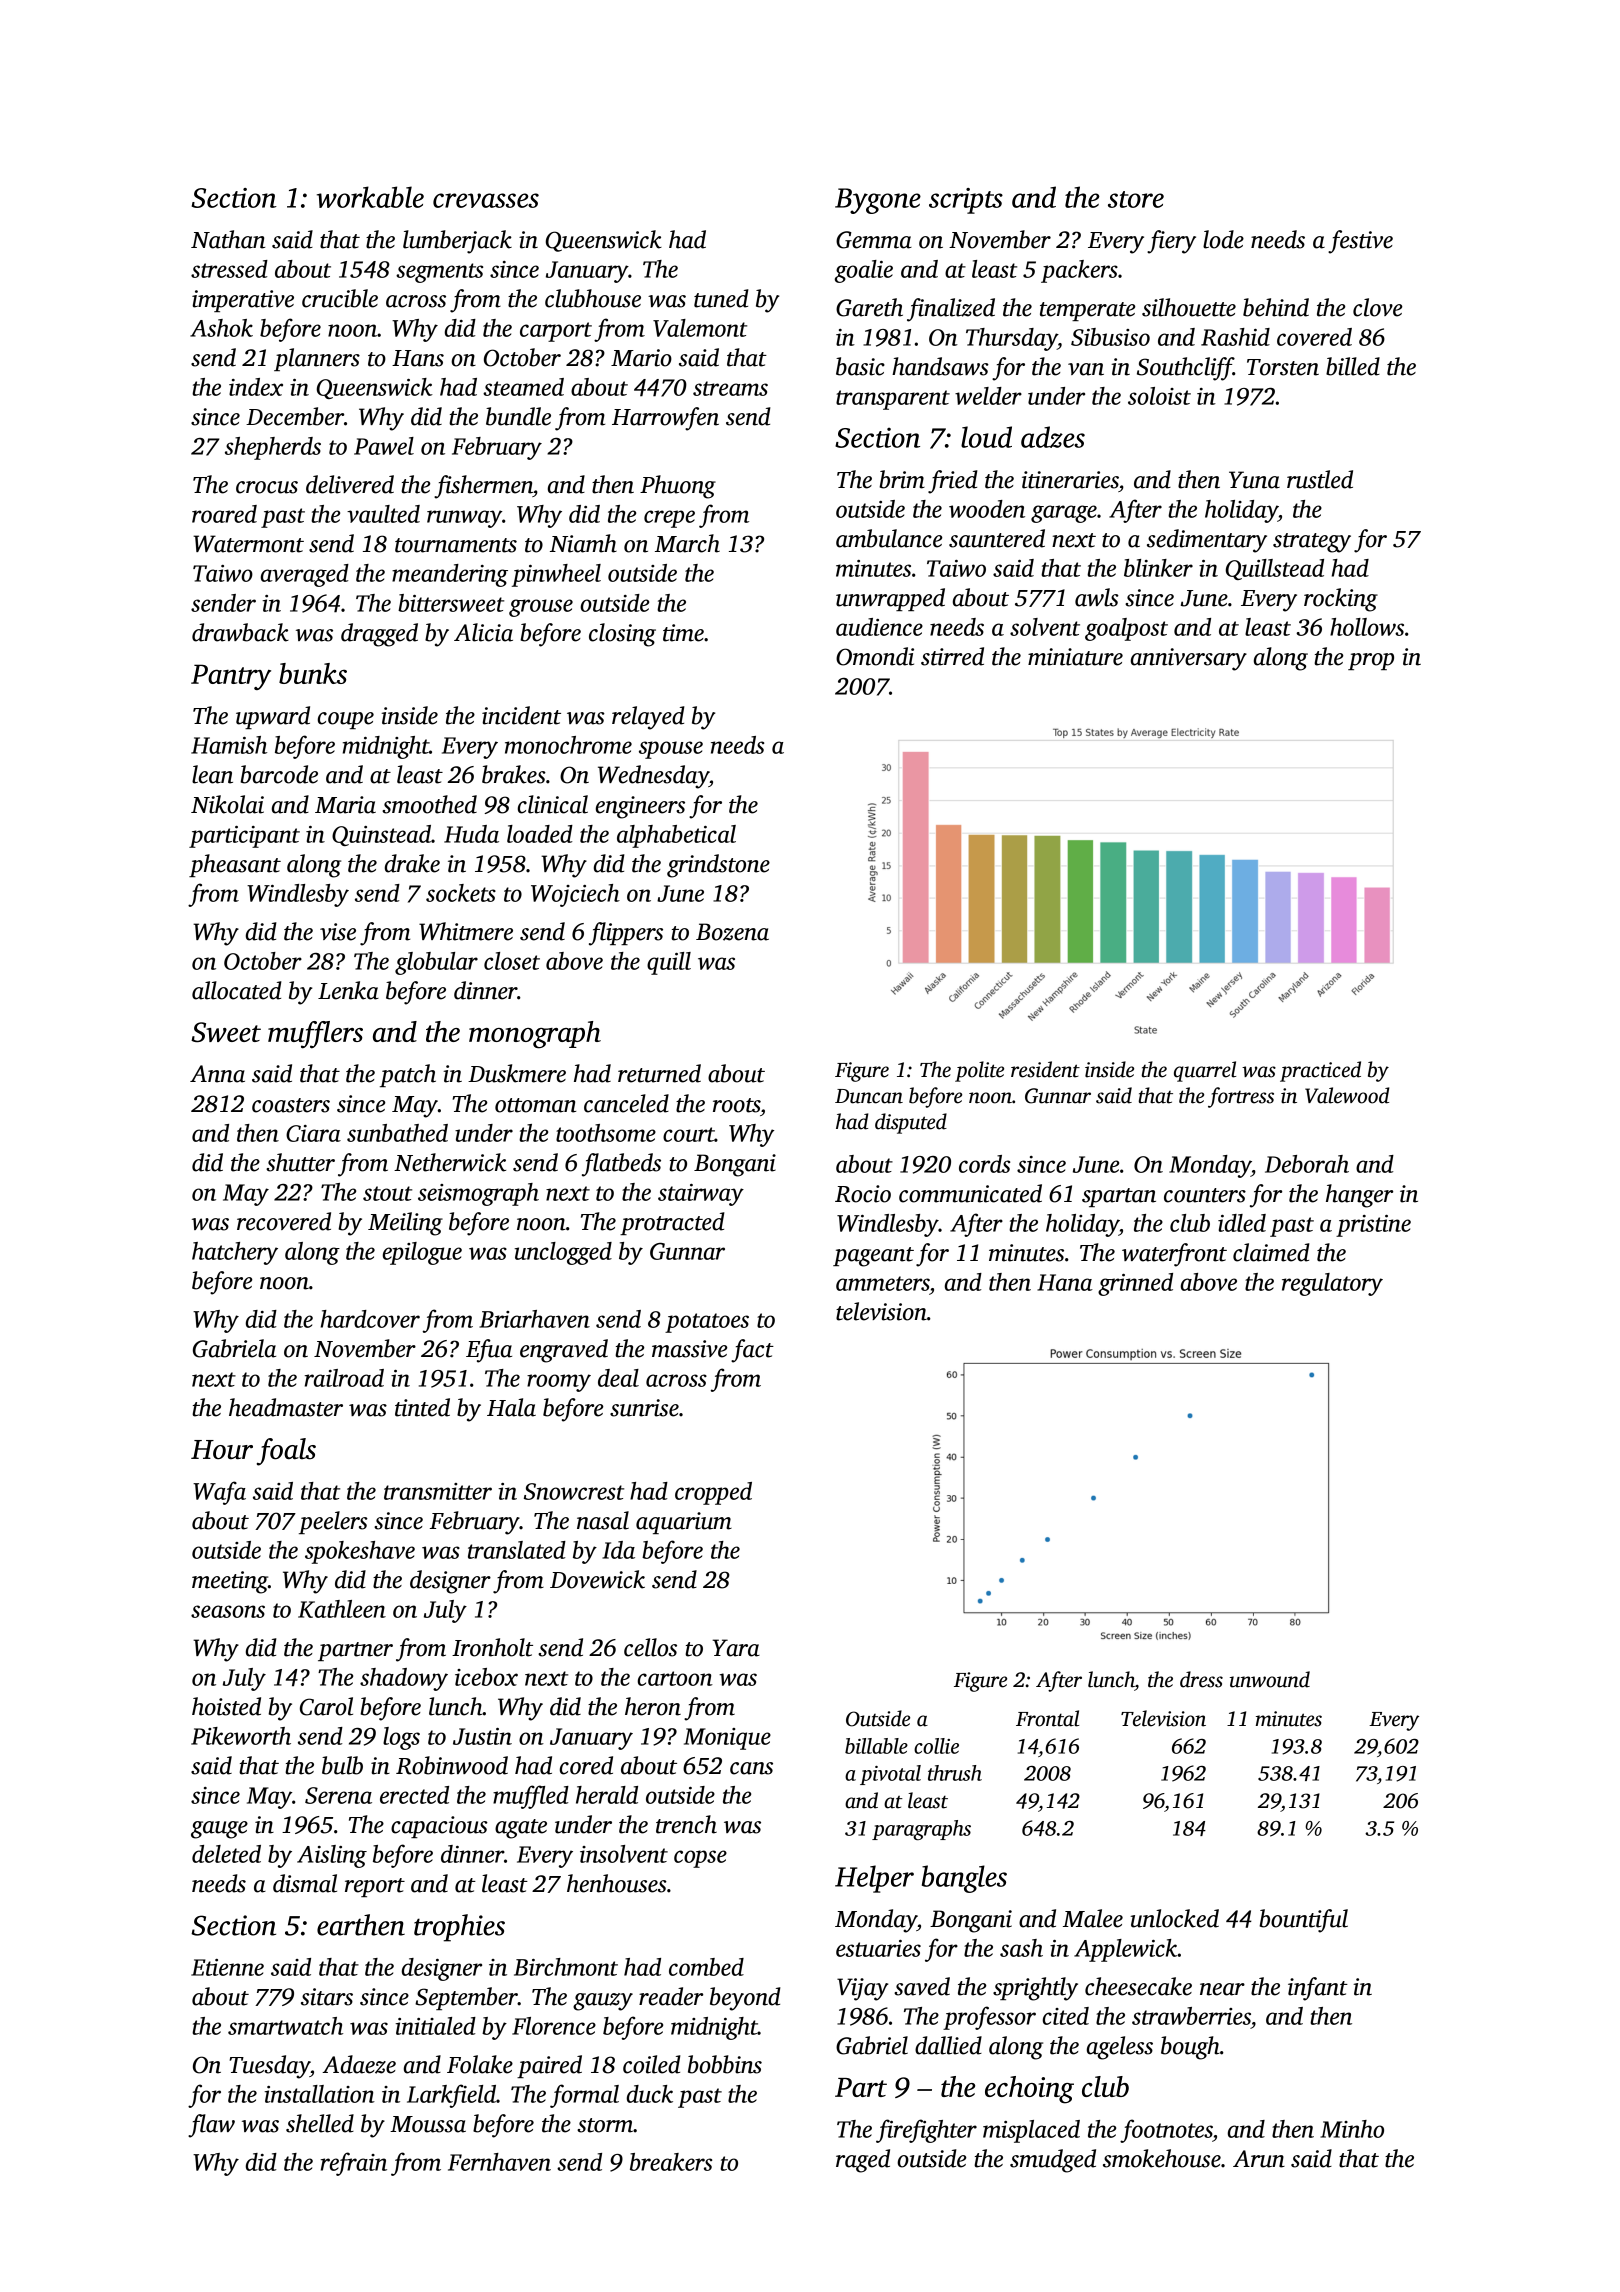 This screenshot has height=2292, width=1620. What do you see at coordinates (241, 1736) in the screenshot?
I see `Pikeworth` at bounding box center [241, 1736].
